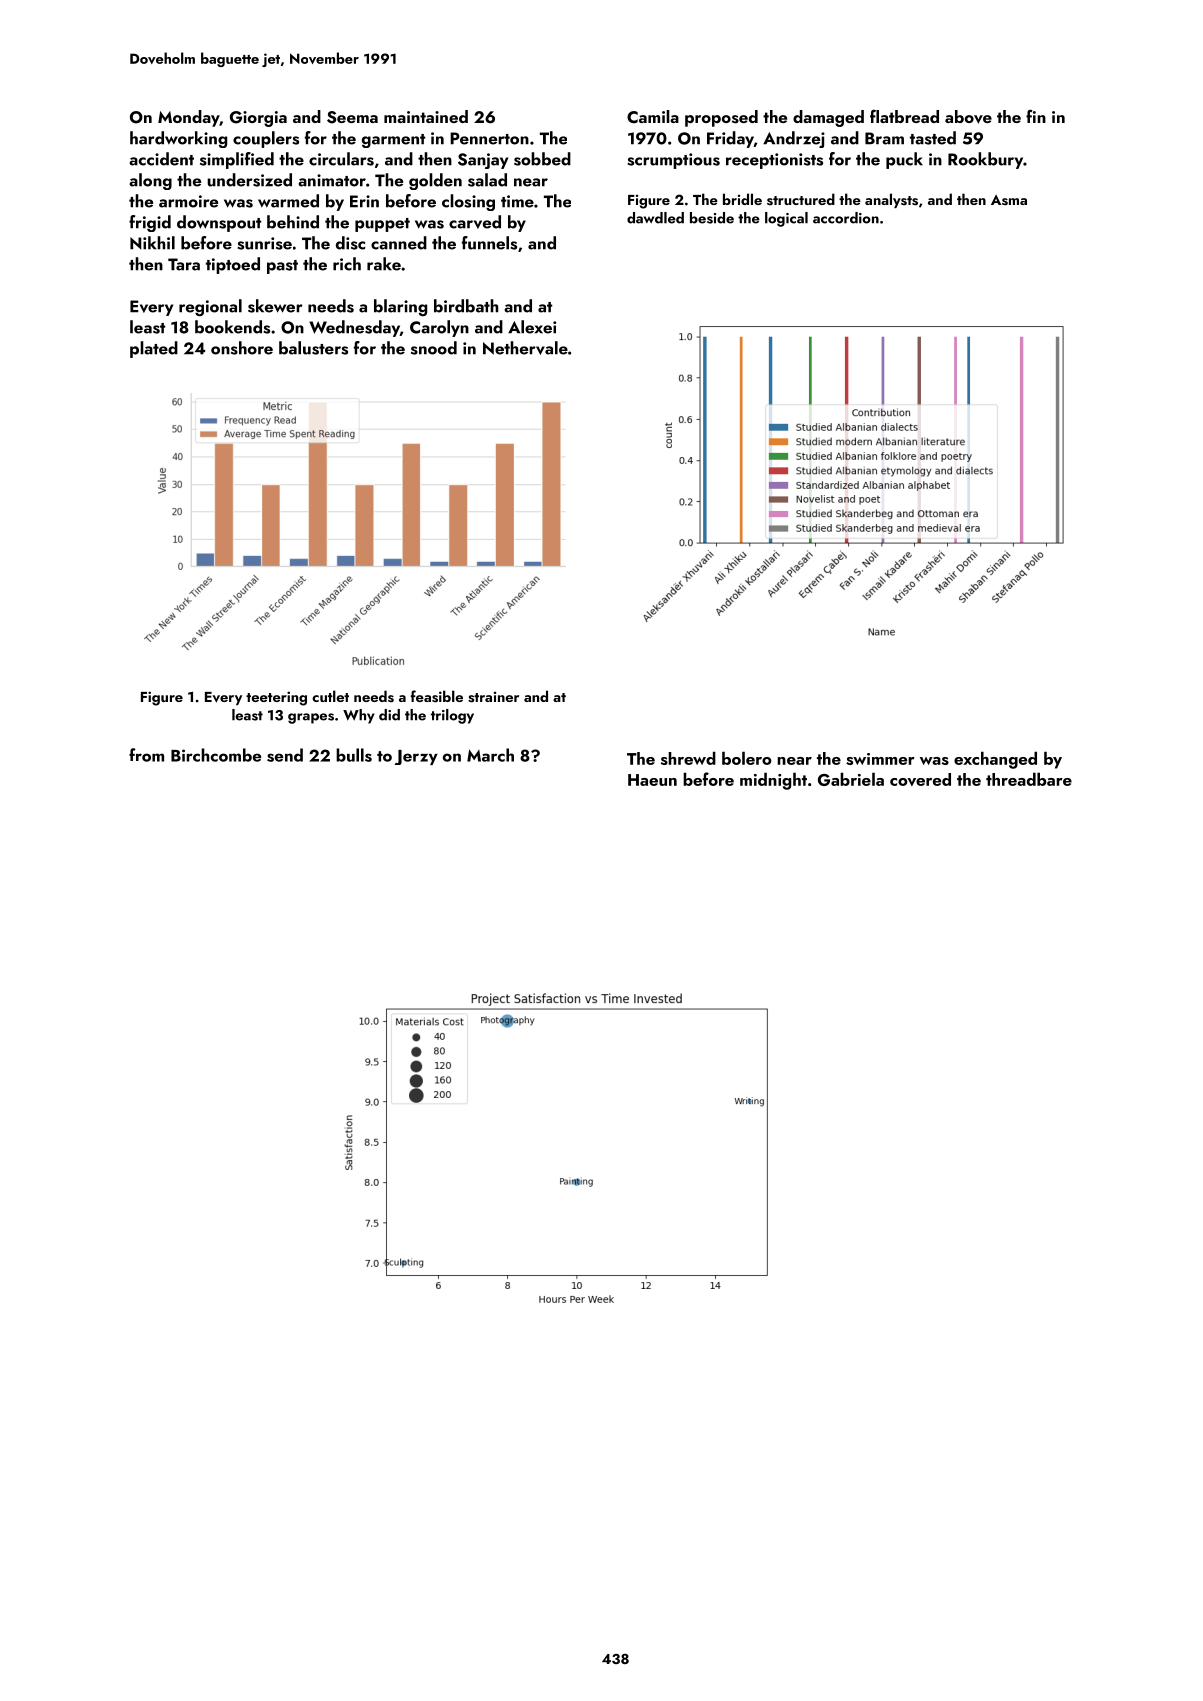 This screenshot has height=1701, width=1203. What do you see at coordinates (352, 117) in the screenshot?
I see `Seema` at bounding box center [352, 117].
